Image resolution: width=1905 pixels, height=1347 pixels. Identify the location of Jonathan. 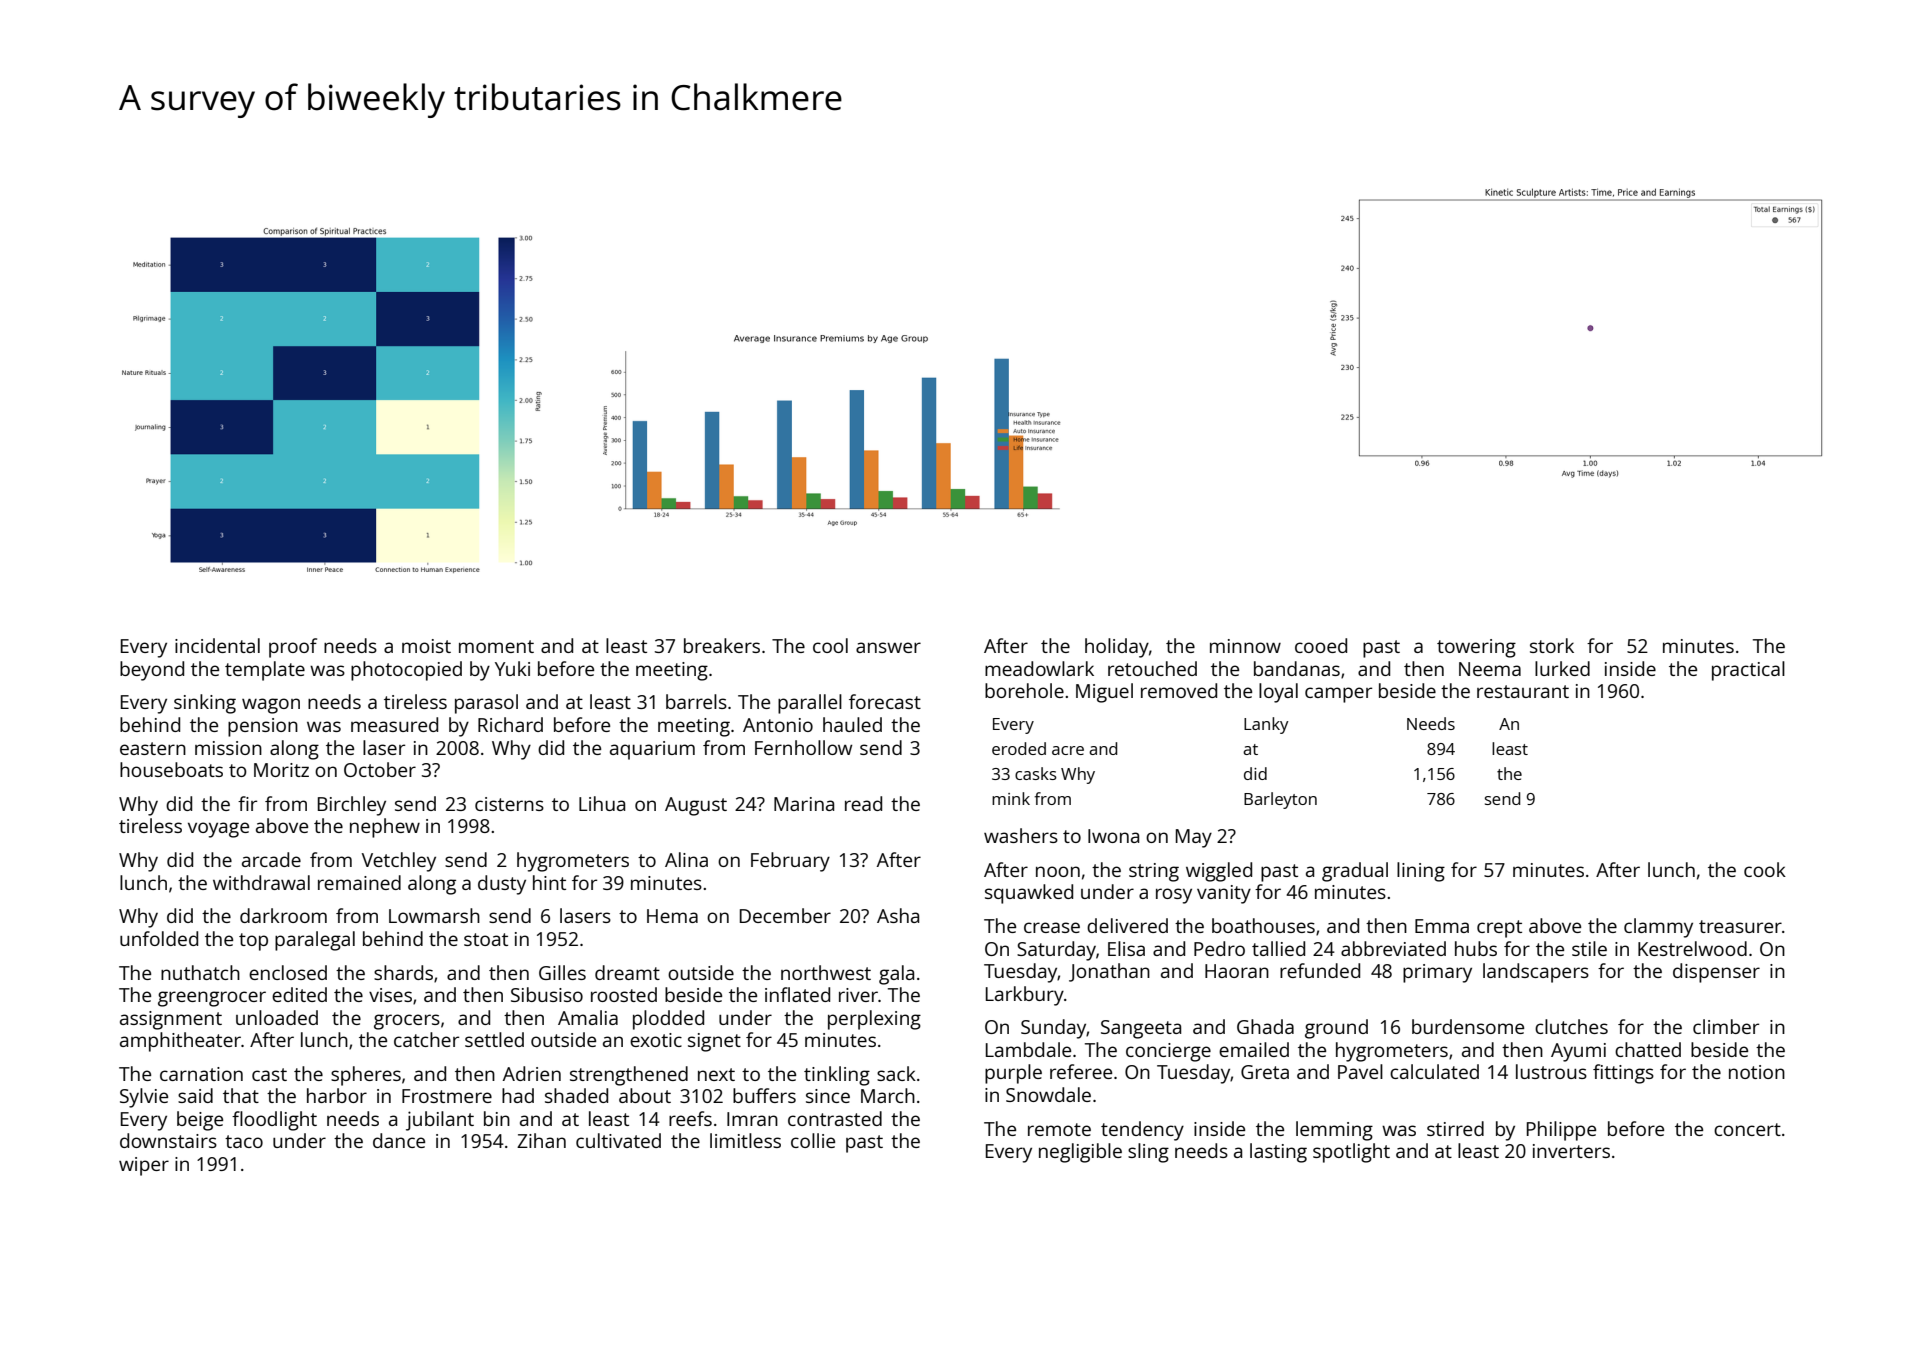
(1109, 972).
